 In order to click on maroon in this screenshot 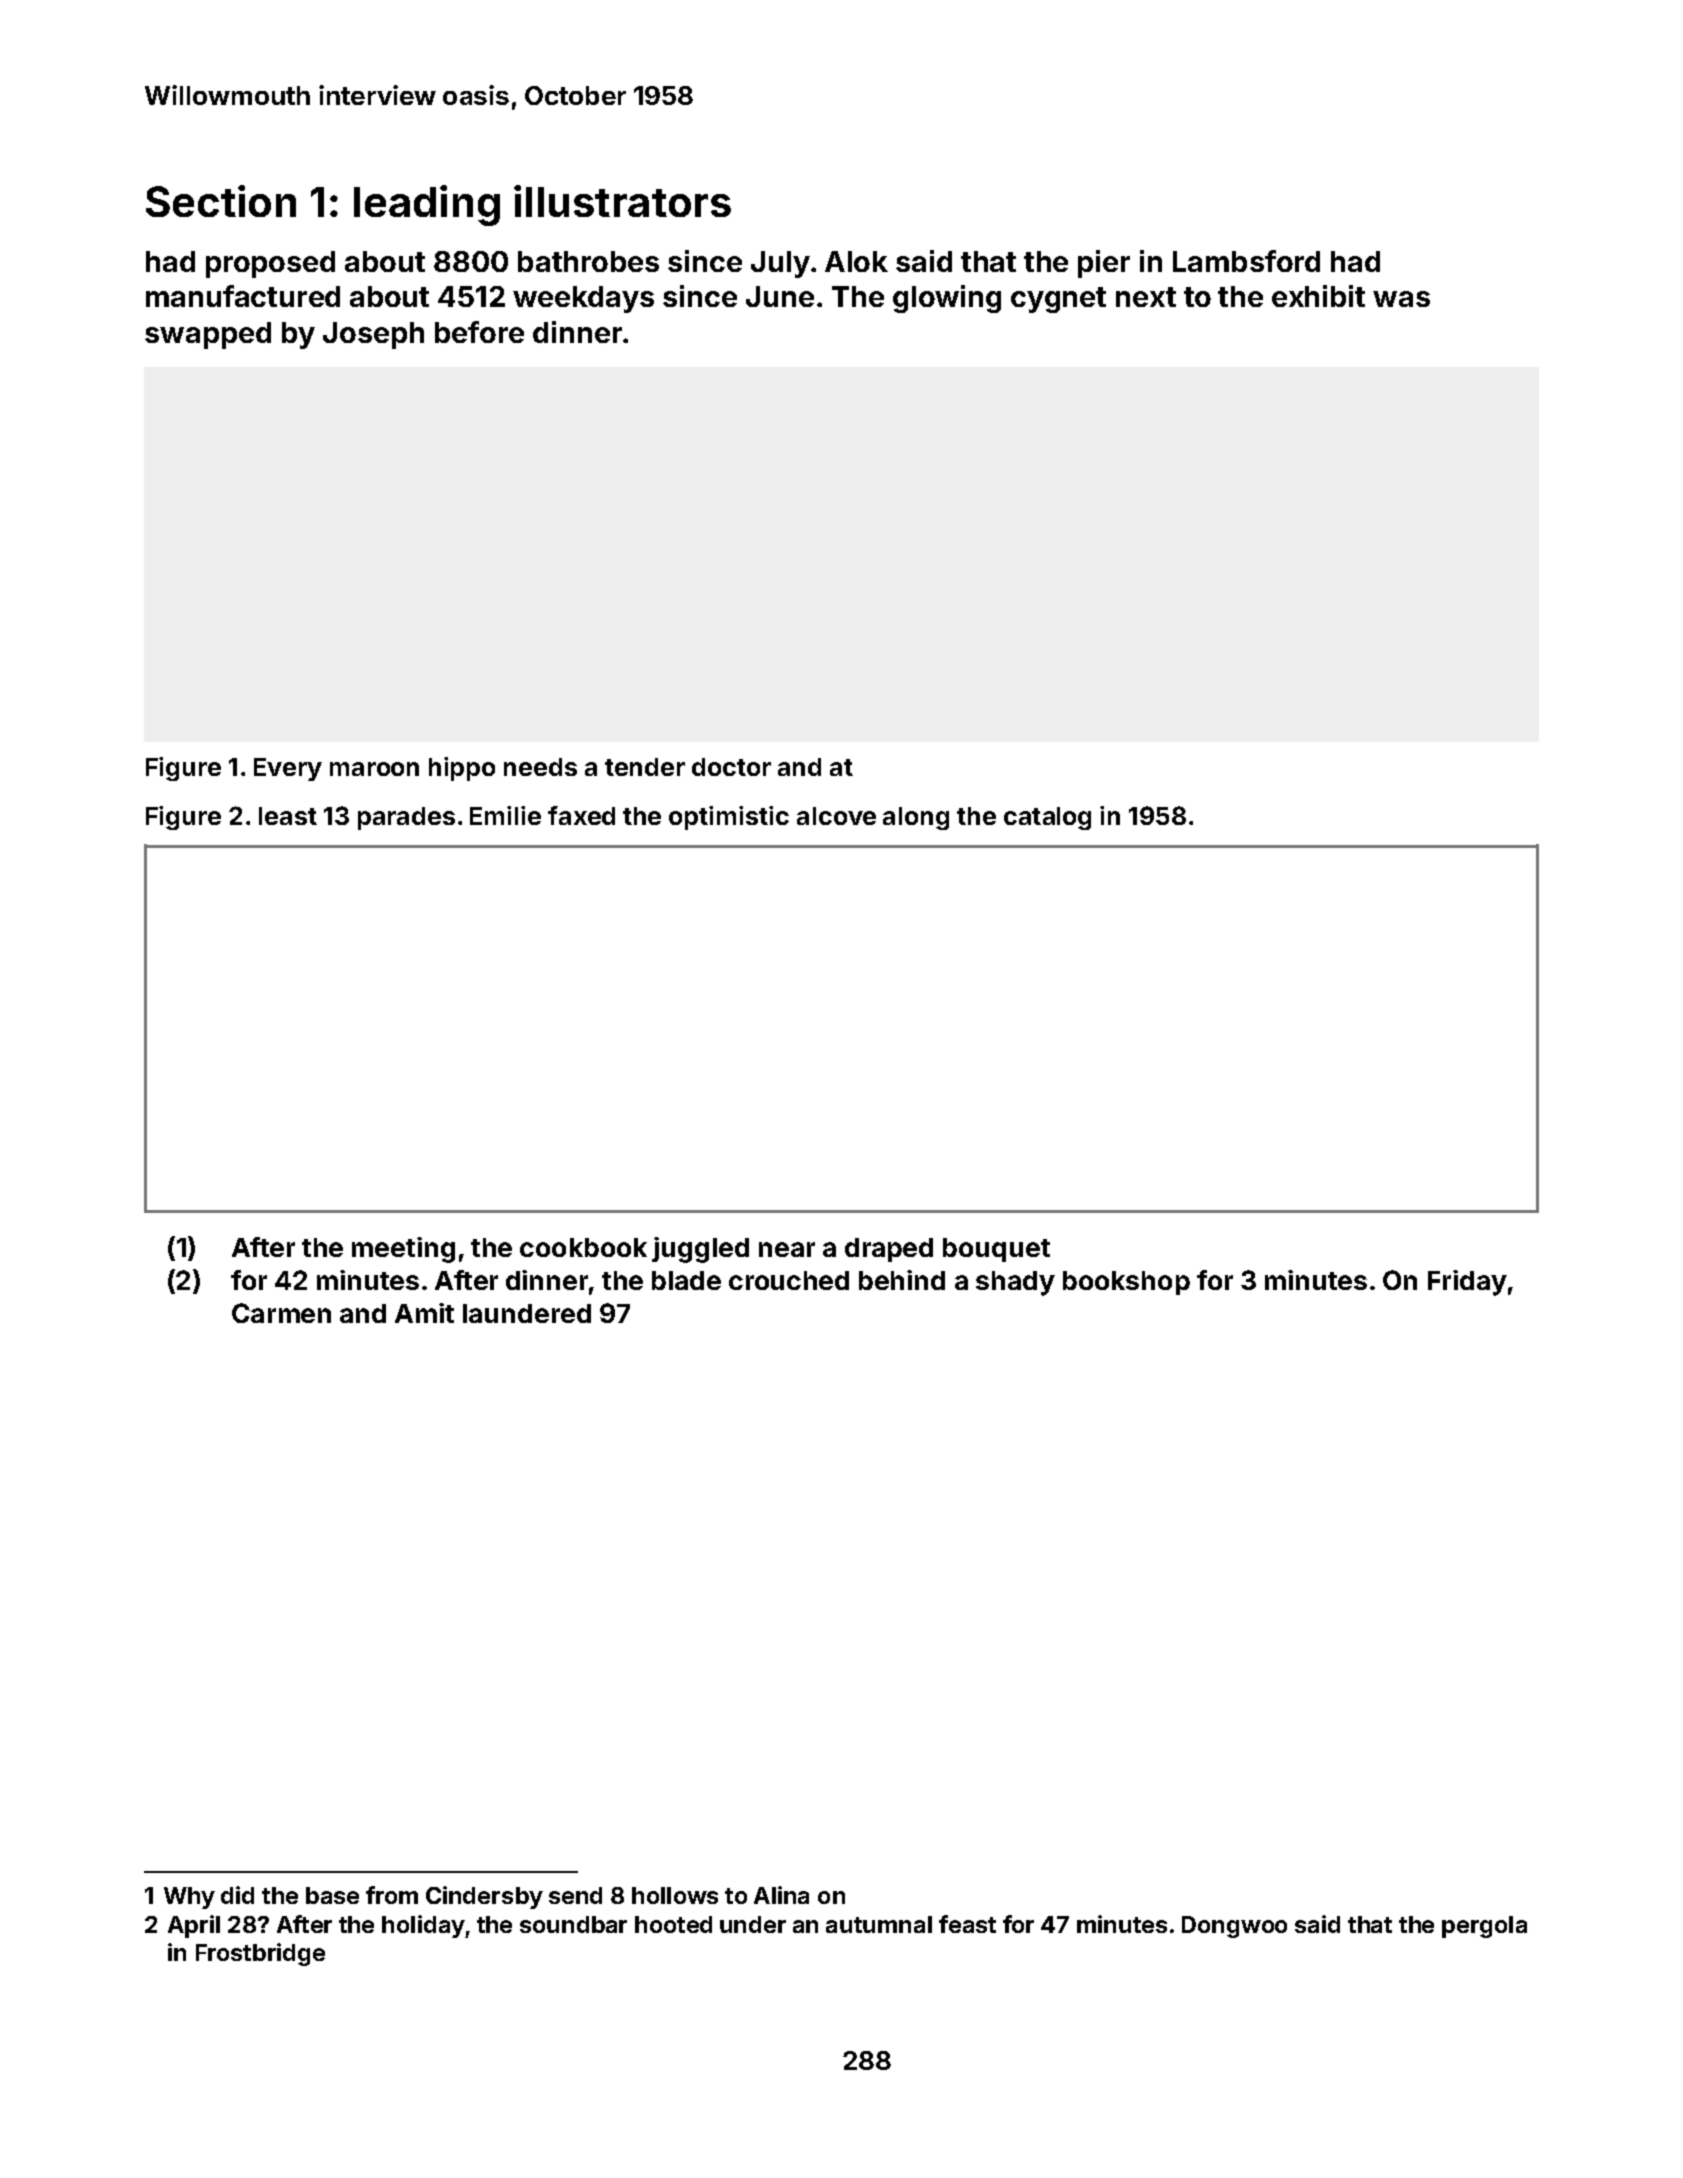, I will do `click(374, 769)`.
